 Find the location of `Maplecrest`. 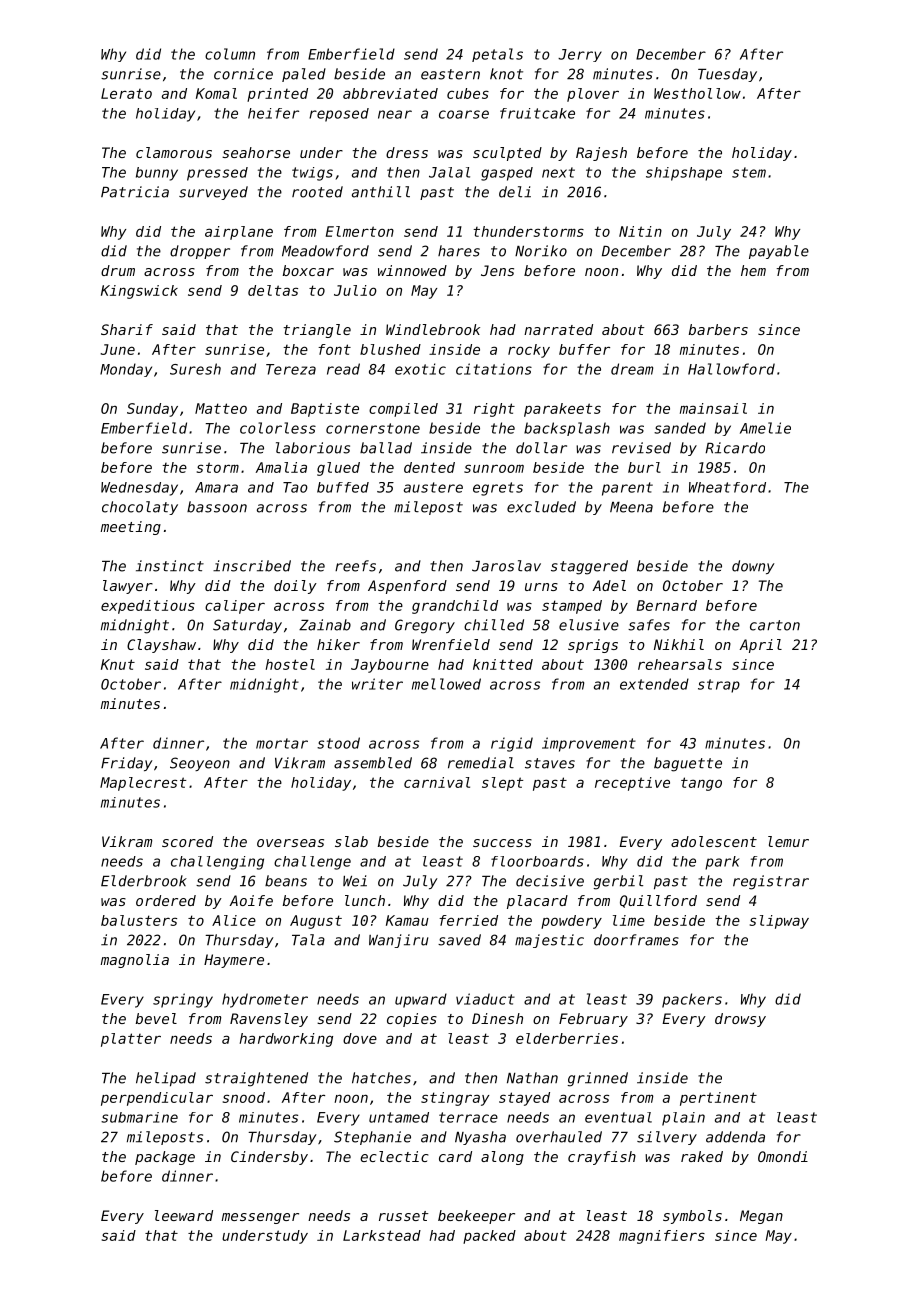

Maplecrest is located at coordinates (143, 784).
